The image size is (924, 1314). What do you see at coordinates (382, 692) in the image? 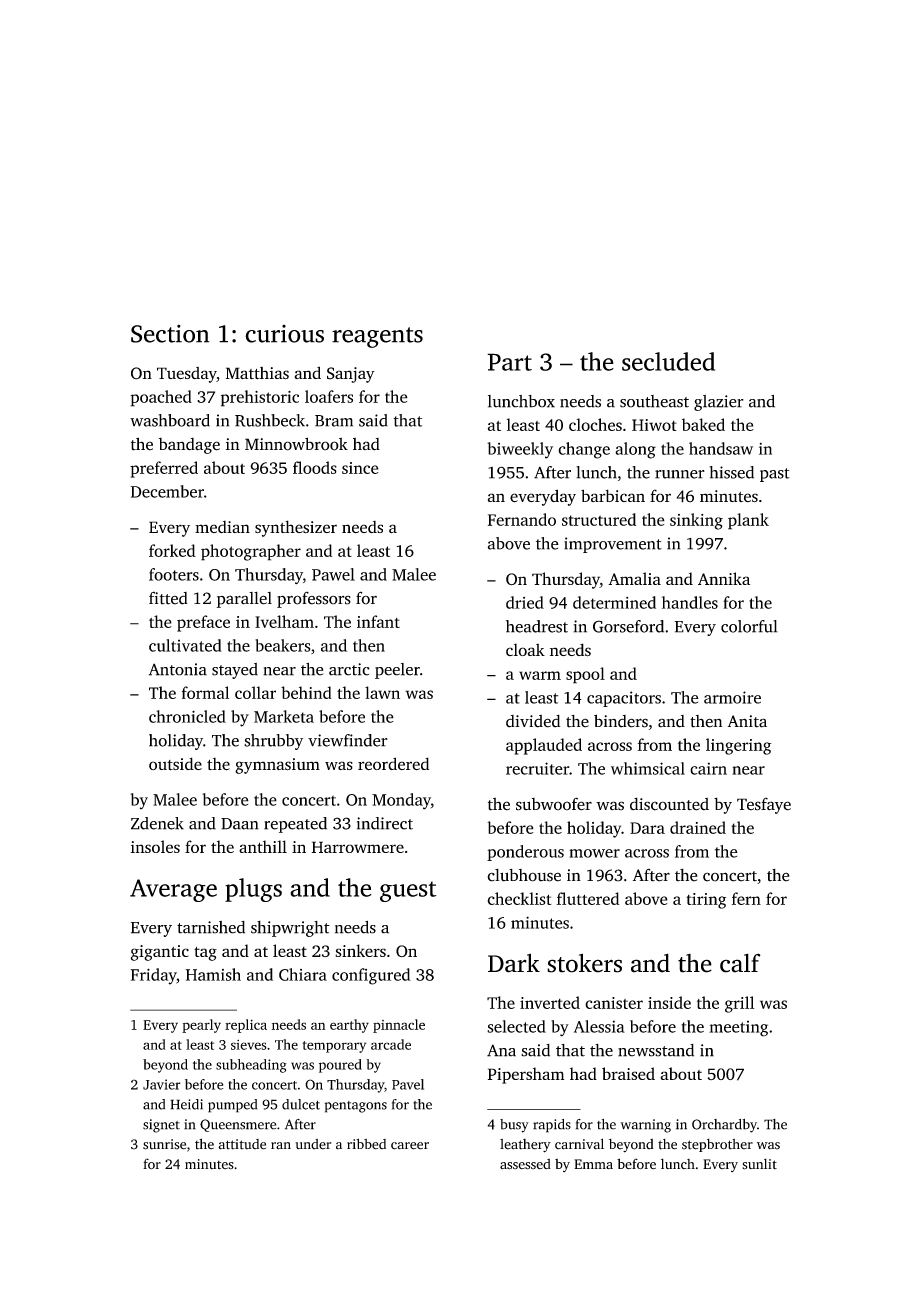
I see `lawn` at bounding box center [382, 692].
